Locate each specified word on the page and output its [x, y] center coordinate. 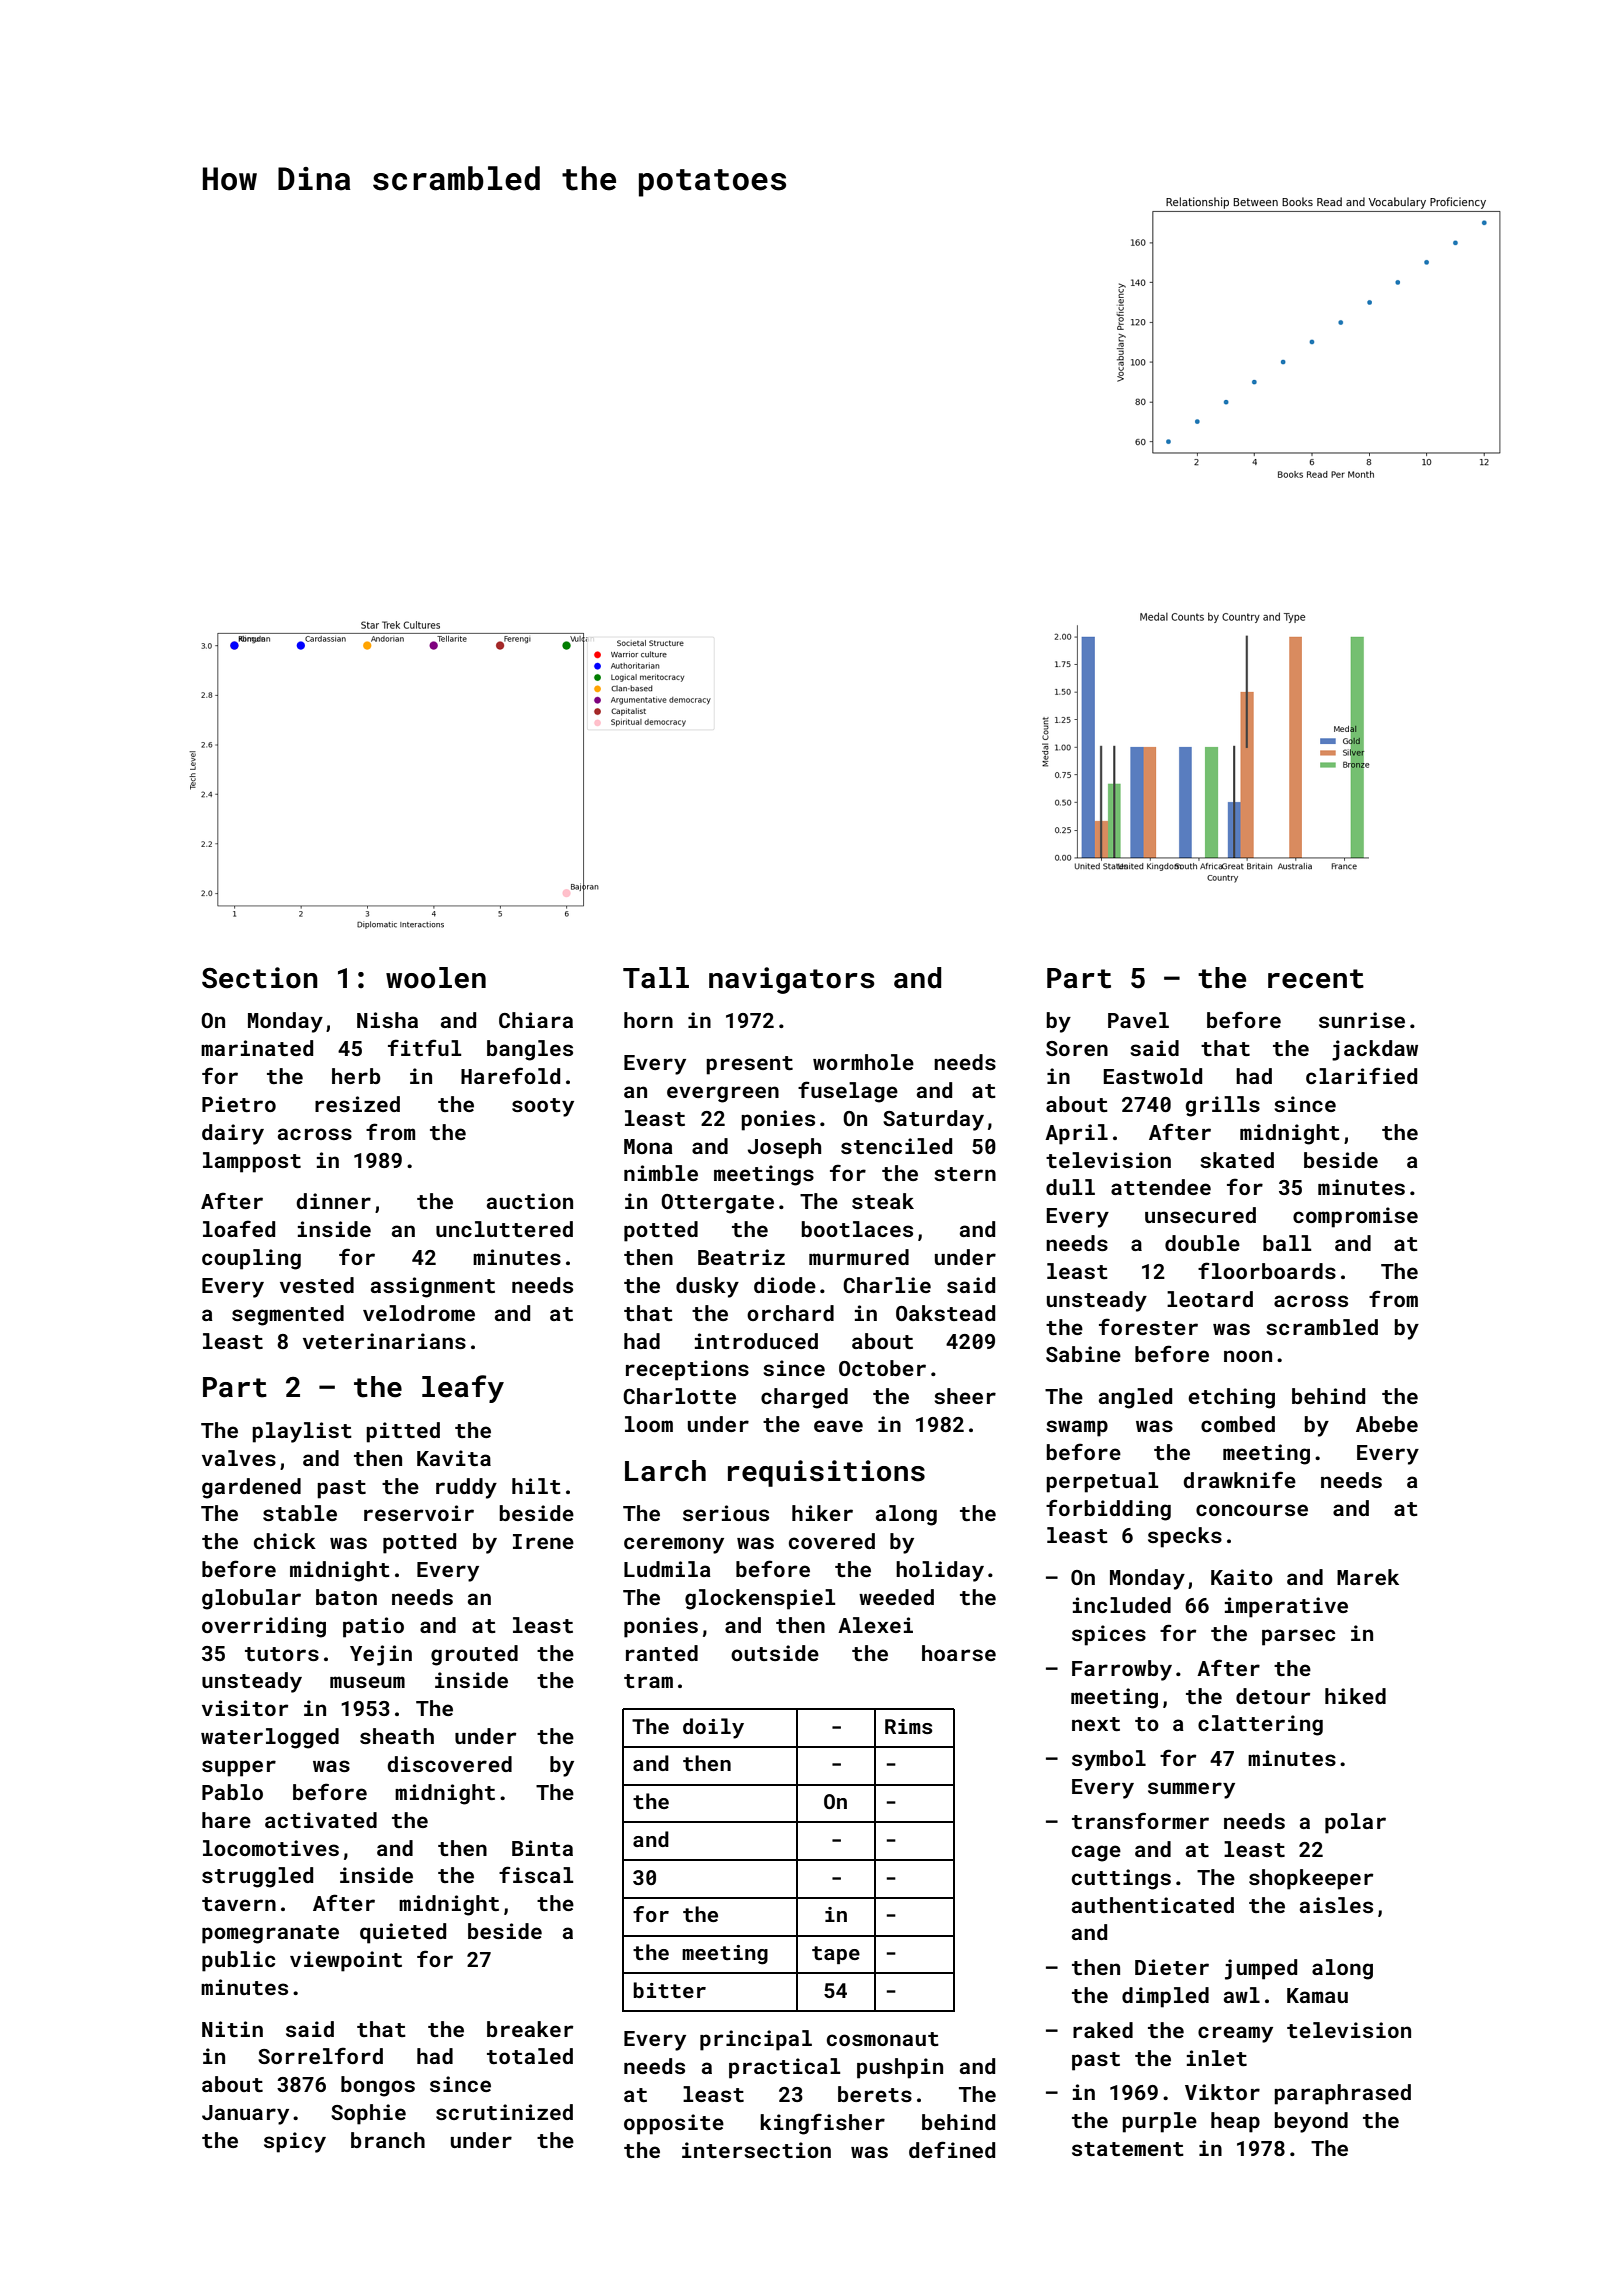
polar [1355, 1823]
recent [1316, 979]
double [1202, 1243]
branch [388, 2140]
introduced [756, 1341]
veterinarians [384, 1341]
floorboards [1267, 1270]
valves [239, 1458]
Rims [908, 1726]
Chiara [536, 1020]
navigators [792, 980]
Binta [542, 1848]
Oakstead [945, 1313]
